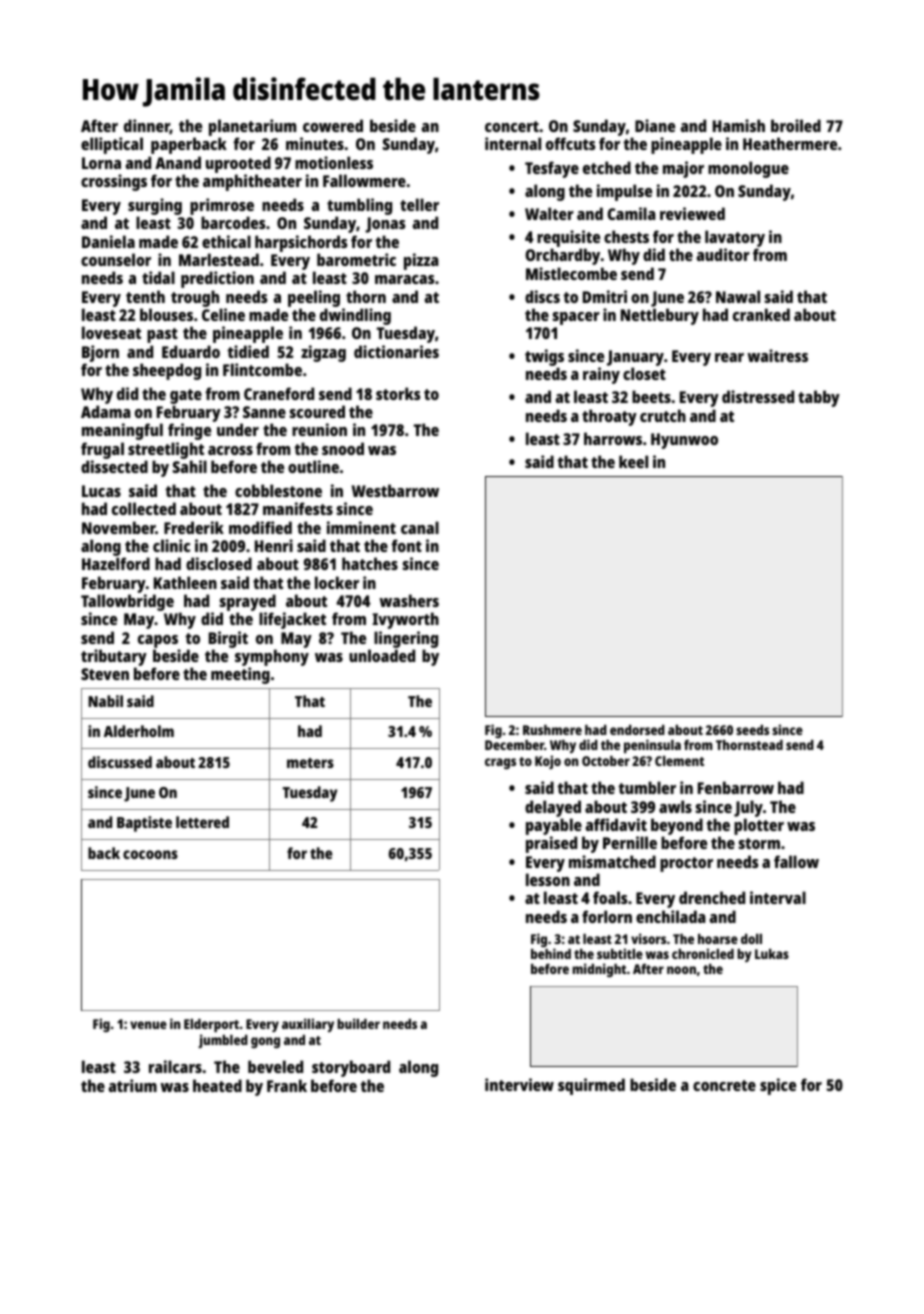  Describe the element at coordinates (119, 527) in the screenshot. I see `November` at that location.
